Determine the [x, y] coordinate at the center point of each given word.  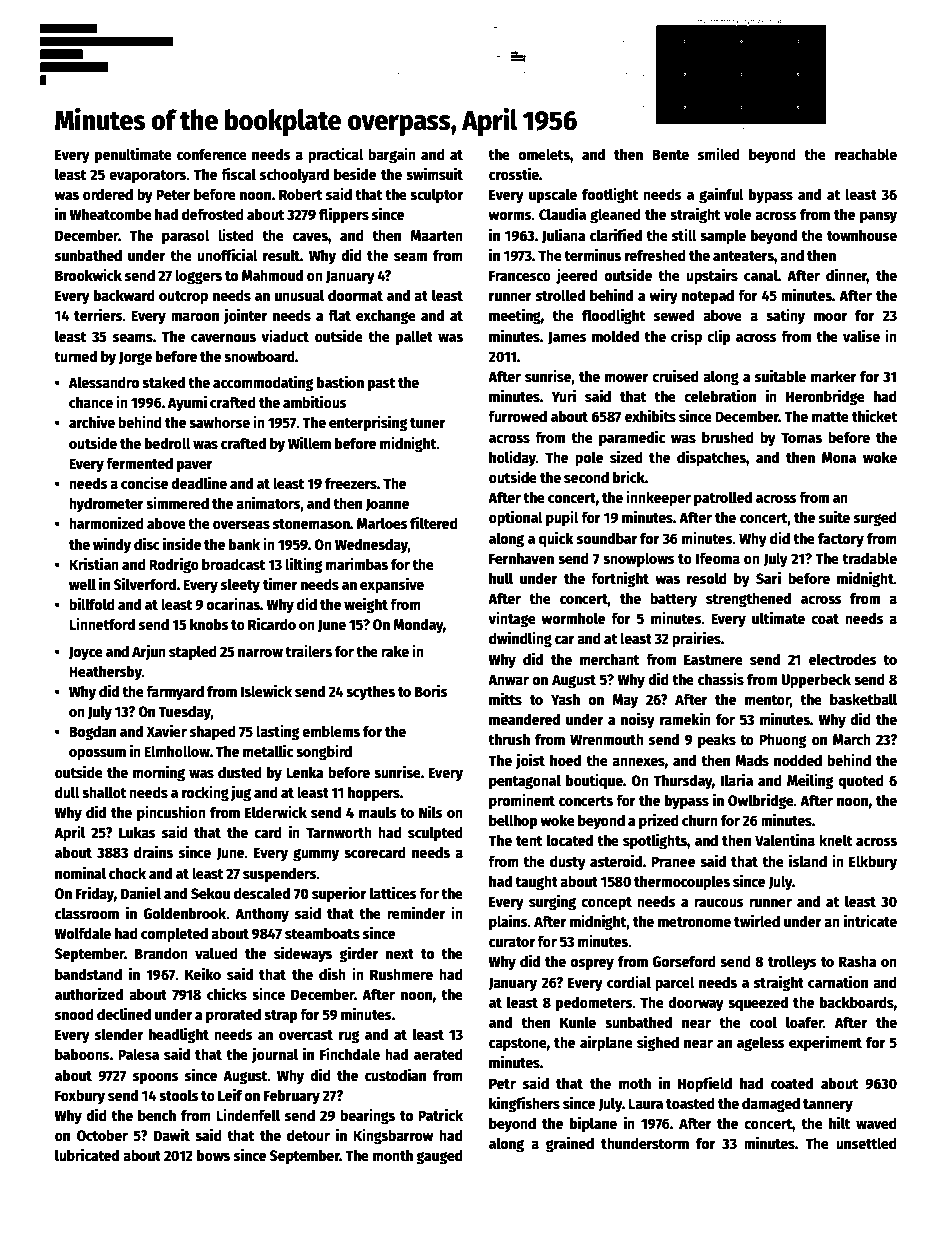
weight [366, 605]
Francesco [520, 275]
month [393, 1155]
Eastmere [713, 659]
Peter [173, 194]
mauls [378, 812]
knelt [835, 840]
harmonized [106, 522]
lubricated [87, 1154]
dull [67, 792]
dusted [240, 772]
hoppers [374, 794]
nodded [798, 760]
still [684, 235]
